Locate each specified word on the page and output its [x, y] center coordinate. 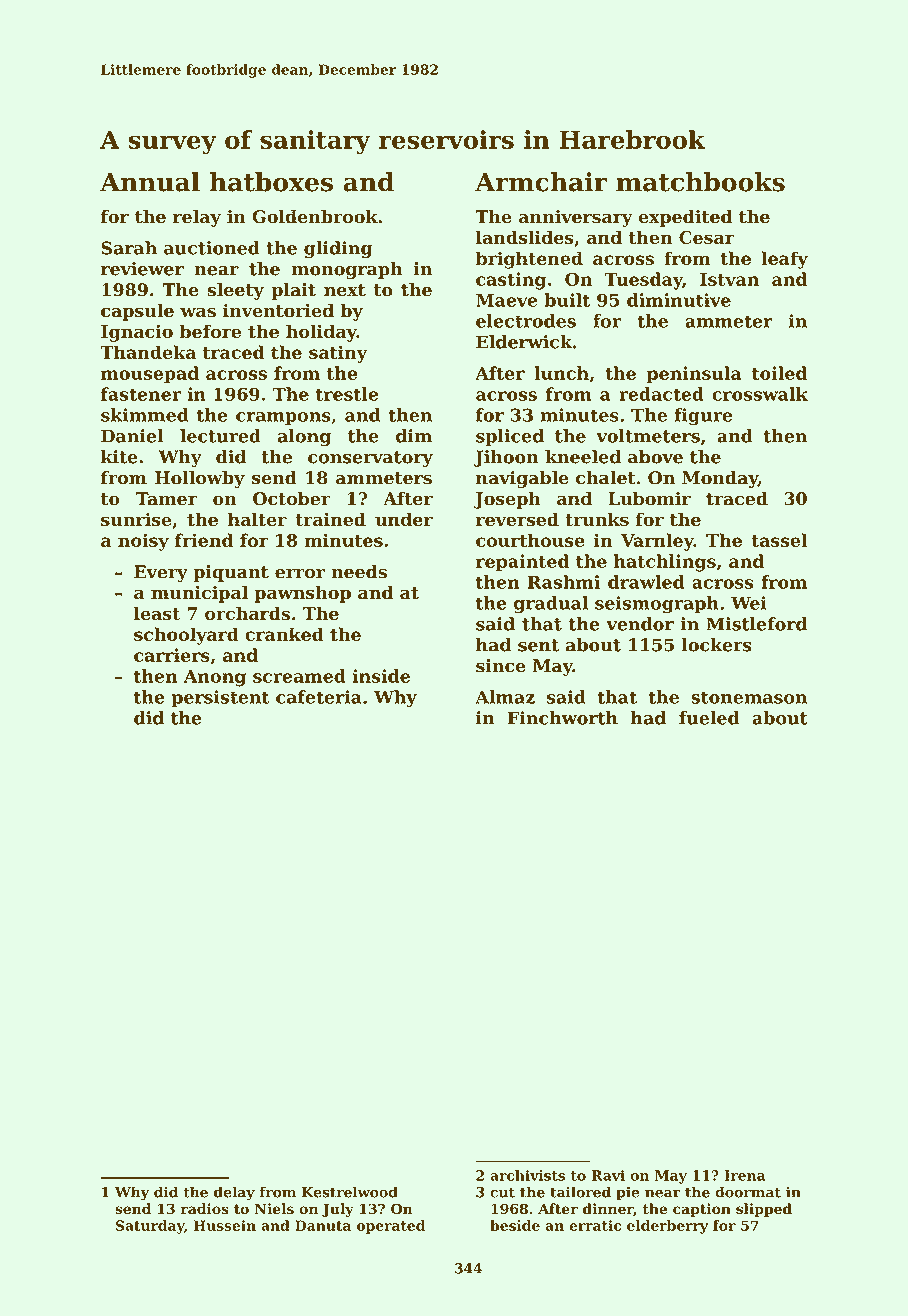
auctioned [212, 248]
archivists [527, 1175]
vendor [640, 624]
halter [257, 519]
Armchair [541, 182]
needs [359, 572]
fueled [709, 718]
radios [205, 1209]
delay [234, 1193]
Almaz [505, 697]
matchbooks [700, 182]
